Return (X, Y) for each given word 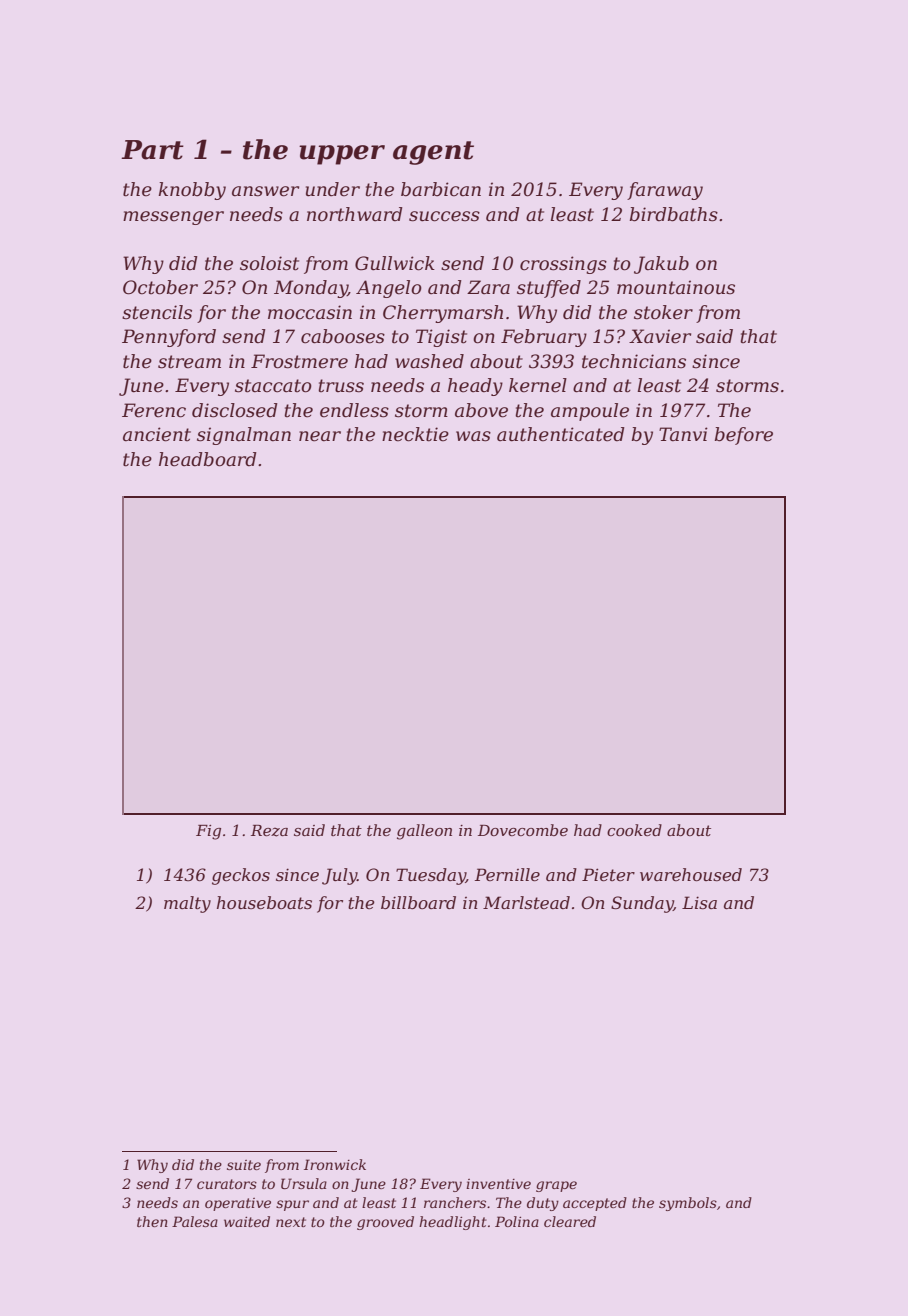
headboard (208, 459)
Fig (208, 832)
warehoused (691, 874)
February (544, 338)
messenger (173, 218)
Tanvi (683, 434)
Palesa (195, 1221)
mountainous (676, 287)
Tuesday (431, 876)
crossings (563, 265)
